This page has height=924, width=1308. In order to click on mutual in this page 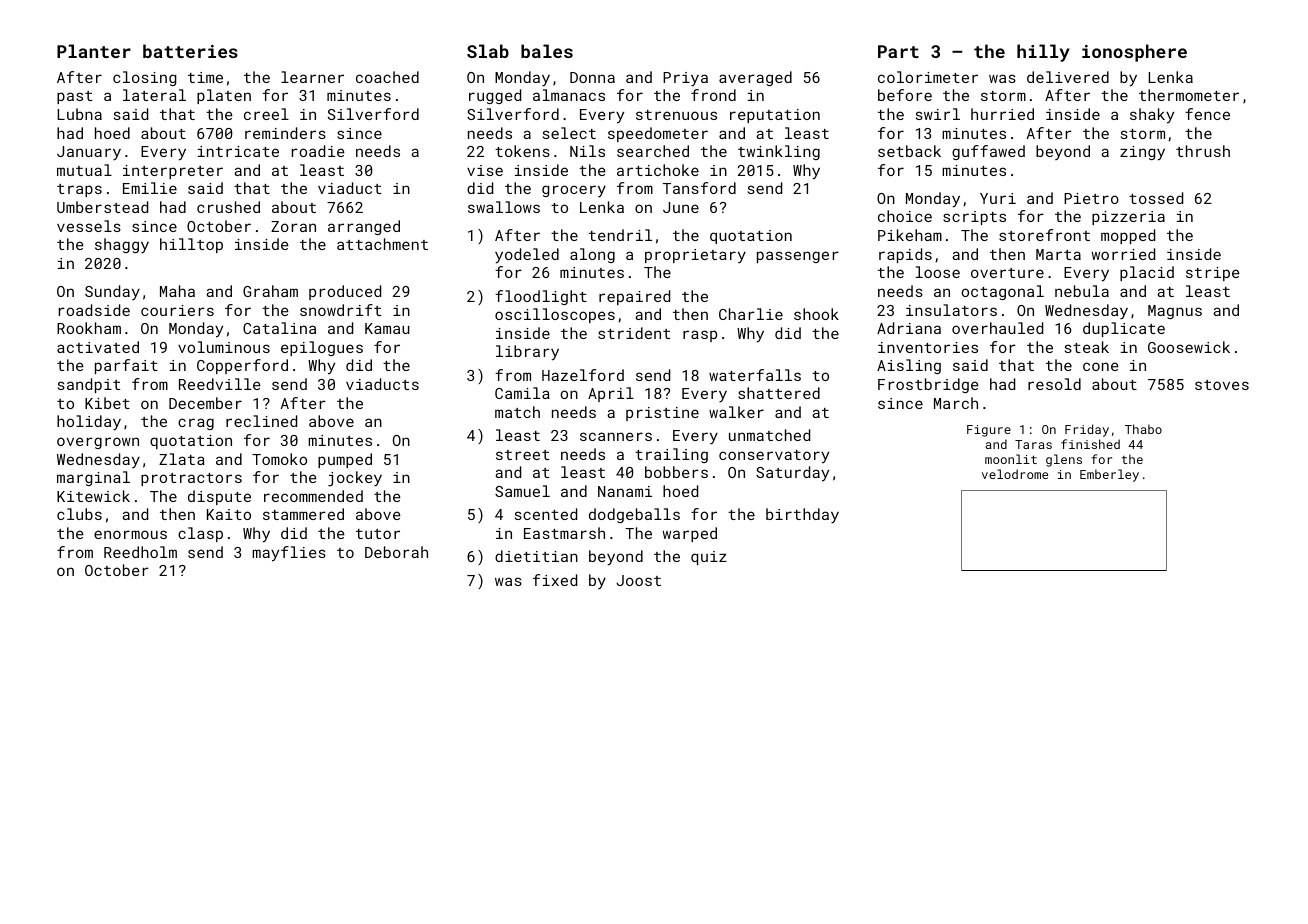, I will do `click(84, 170)`.
